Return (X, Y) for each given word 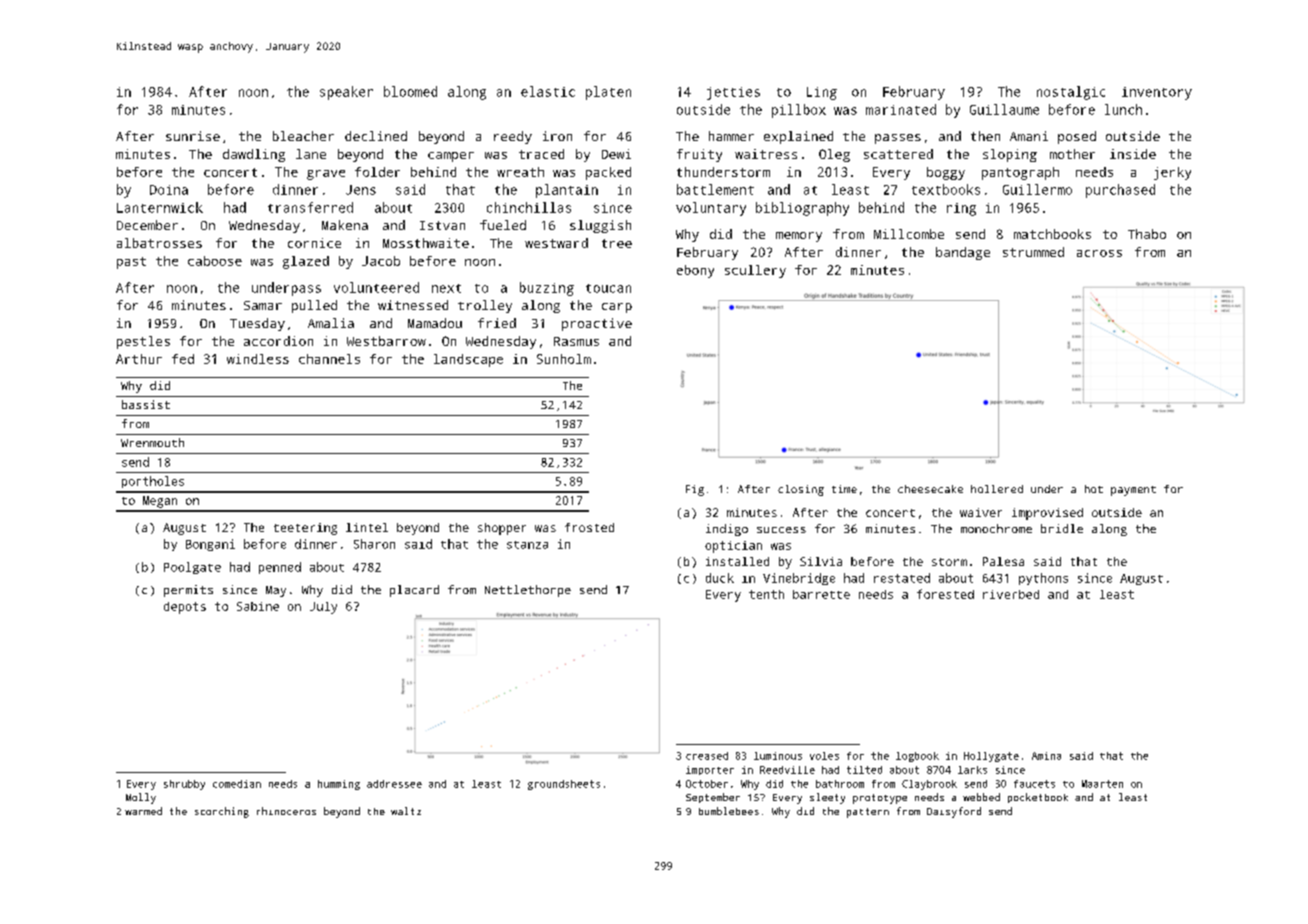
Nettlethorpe (528, 591)
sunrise (193, 136)
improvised (1047, 514)
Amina (1046, 756)
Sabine (258, 606)
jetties (733, 93)
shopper (502, 529)
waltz (406, 811)
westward (556, 243)
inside (1133, 154)
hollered (997, 489)
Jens (361, 190)
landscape (468, 360)
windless (258, 359)
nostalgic (1071, 93)
